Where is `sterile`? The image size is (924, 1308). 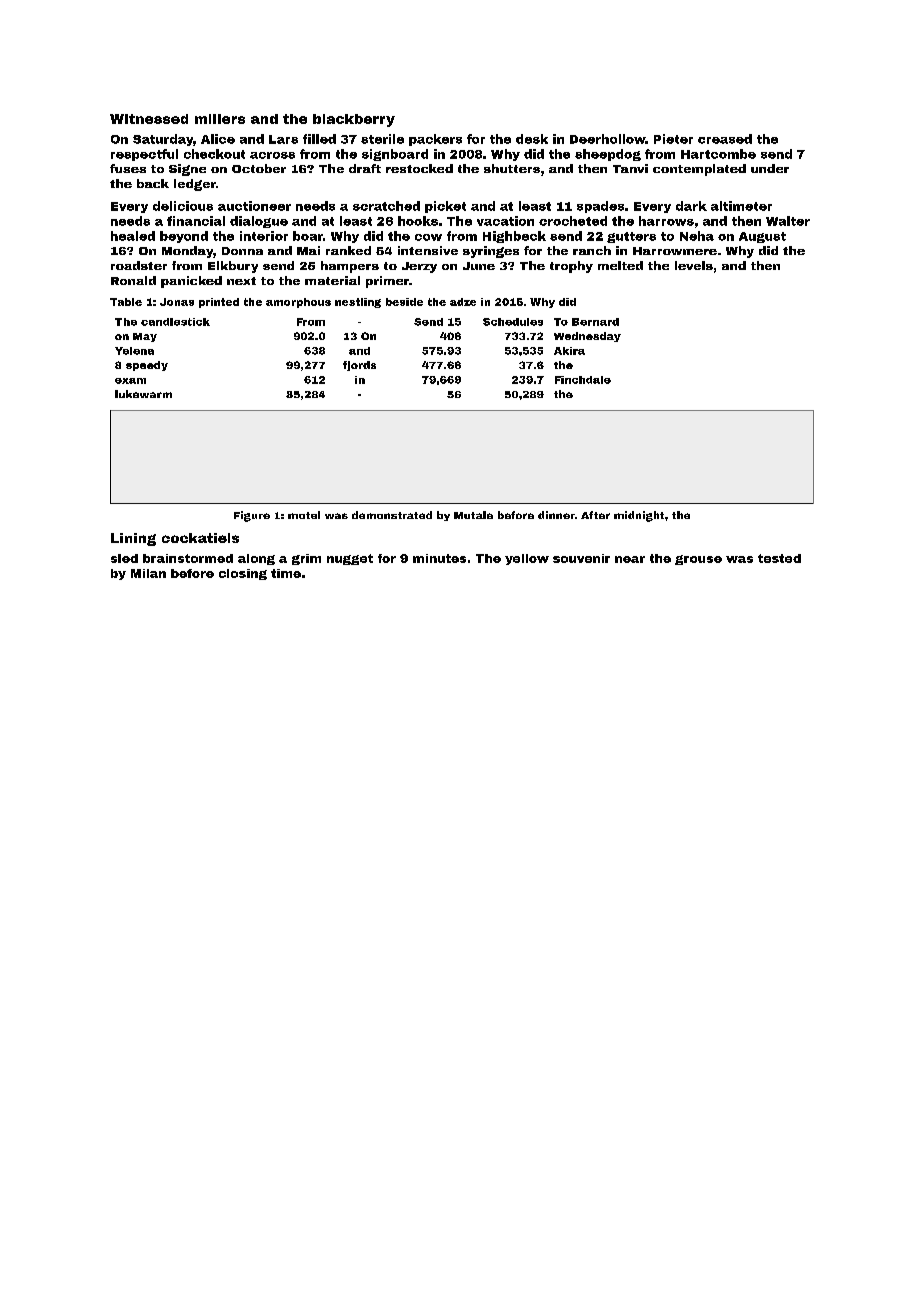 sterile is located at coordinates (382, 139).
